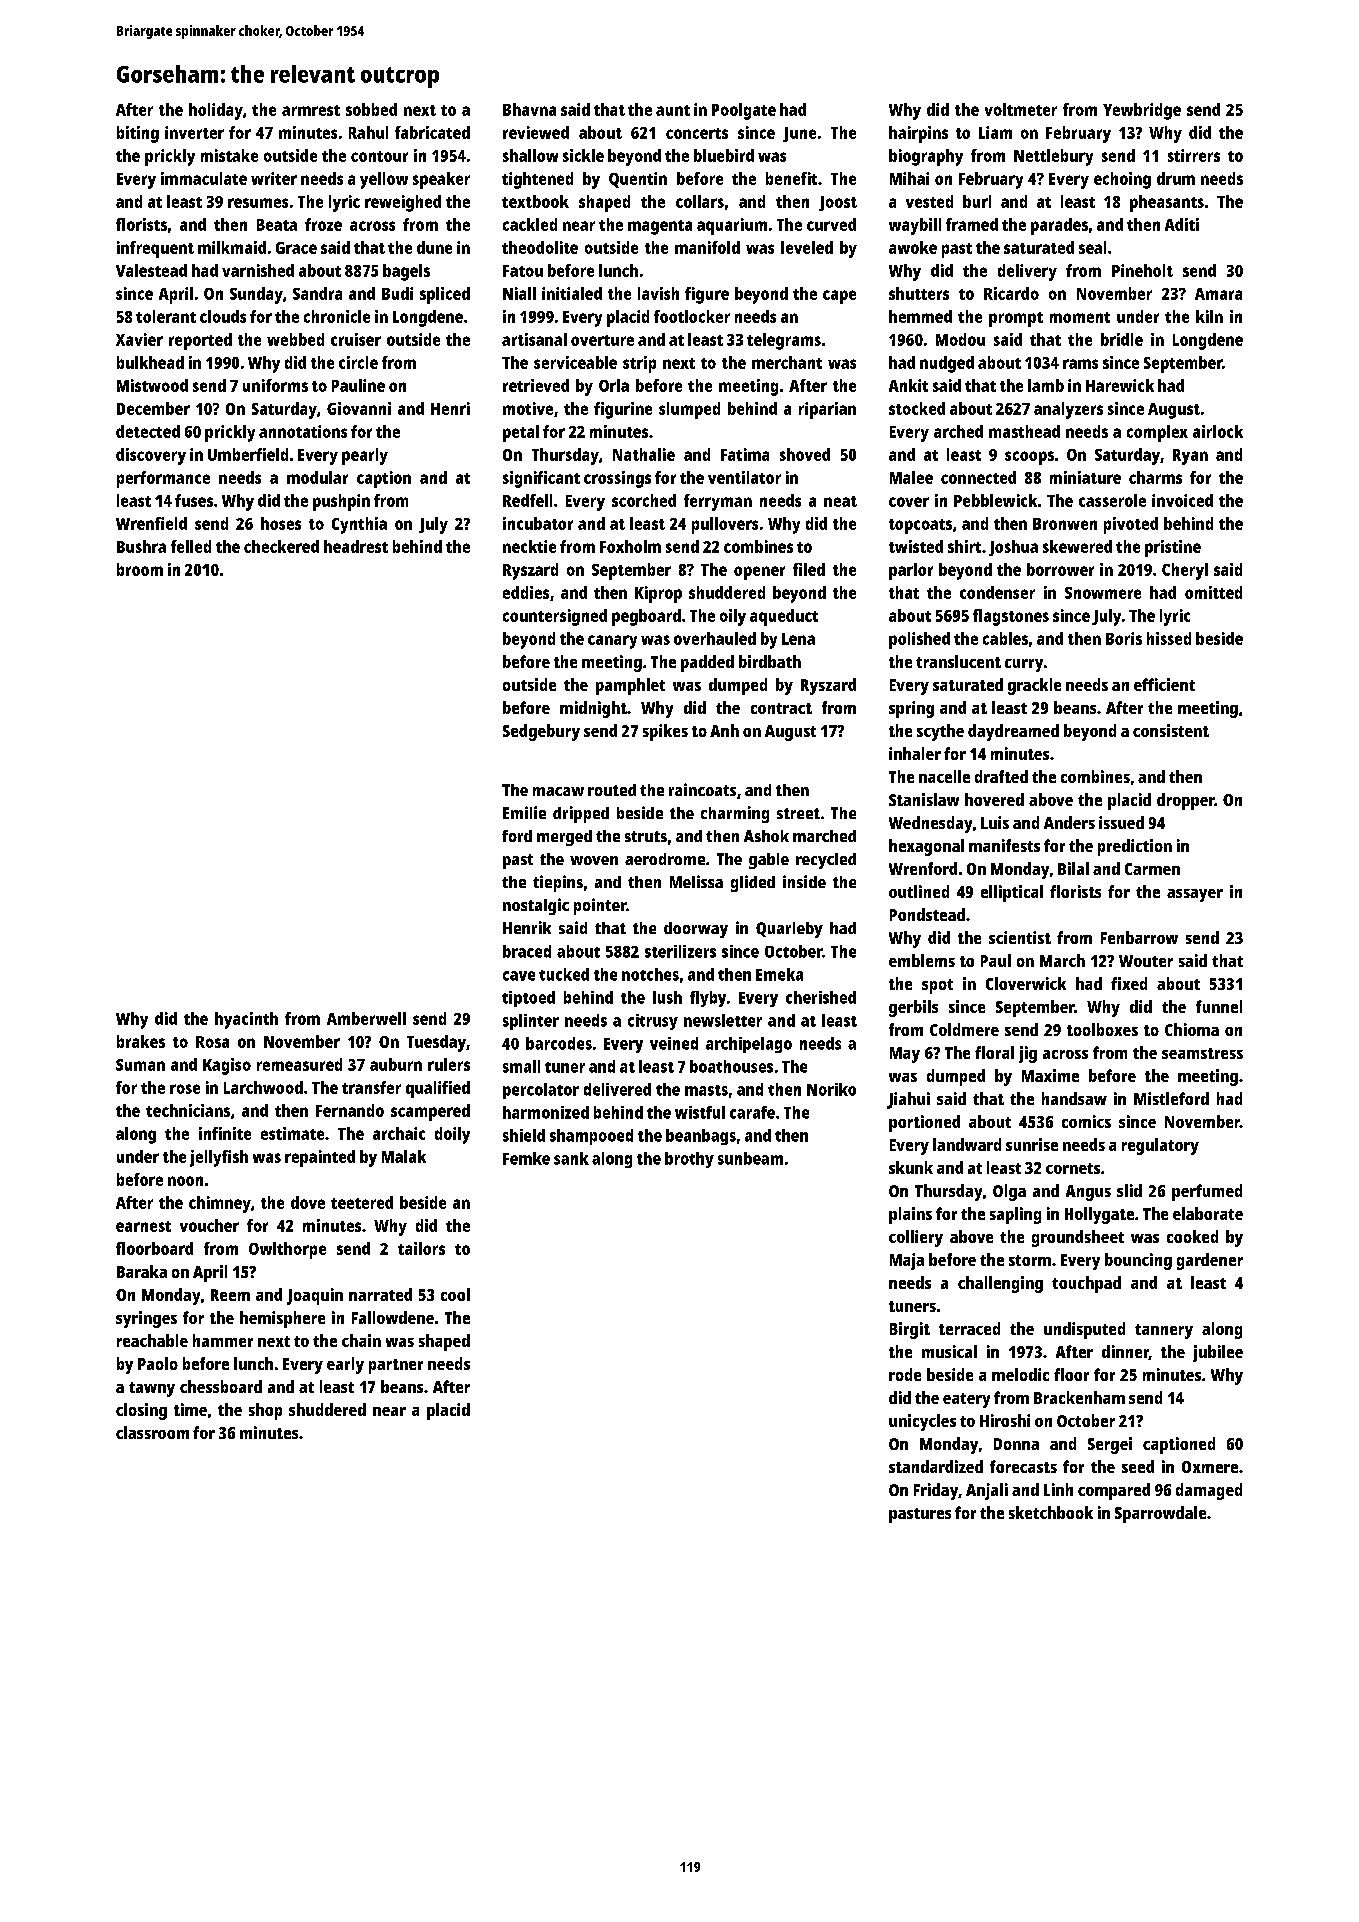 This screenshot has height=1922, width=1359. Describe the element at coordinates (987, 1491) in the screenshot. I see `Anjali` at that location.
